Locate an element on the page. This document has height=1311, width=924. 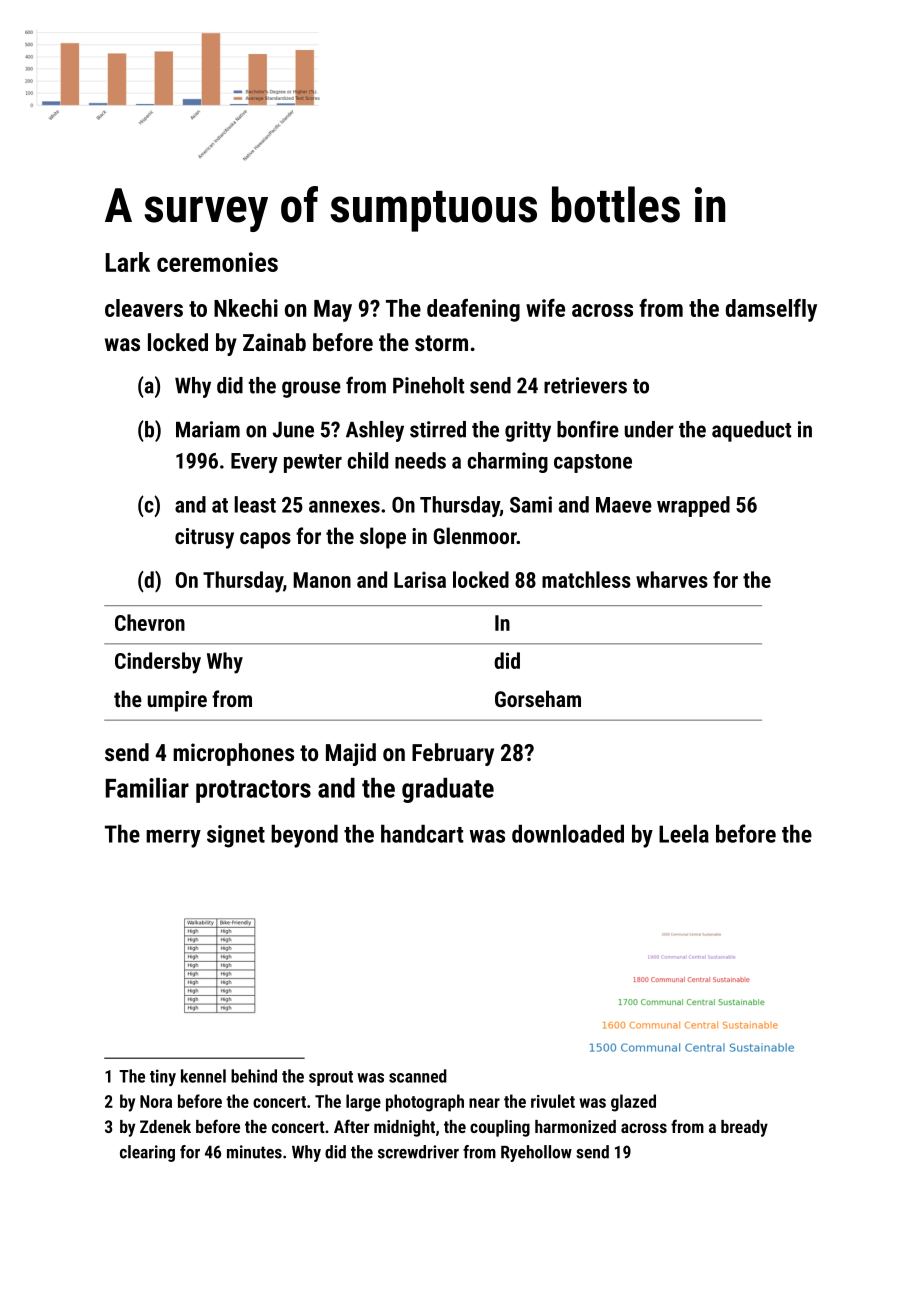
citrusy is located at coordinates (204, 538).
